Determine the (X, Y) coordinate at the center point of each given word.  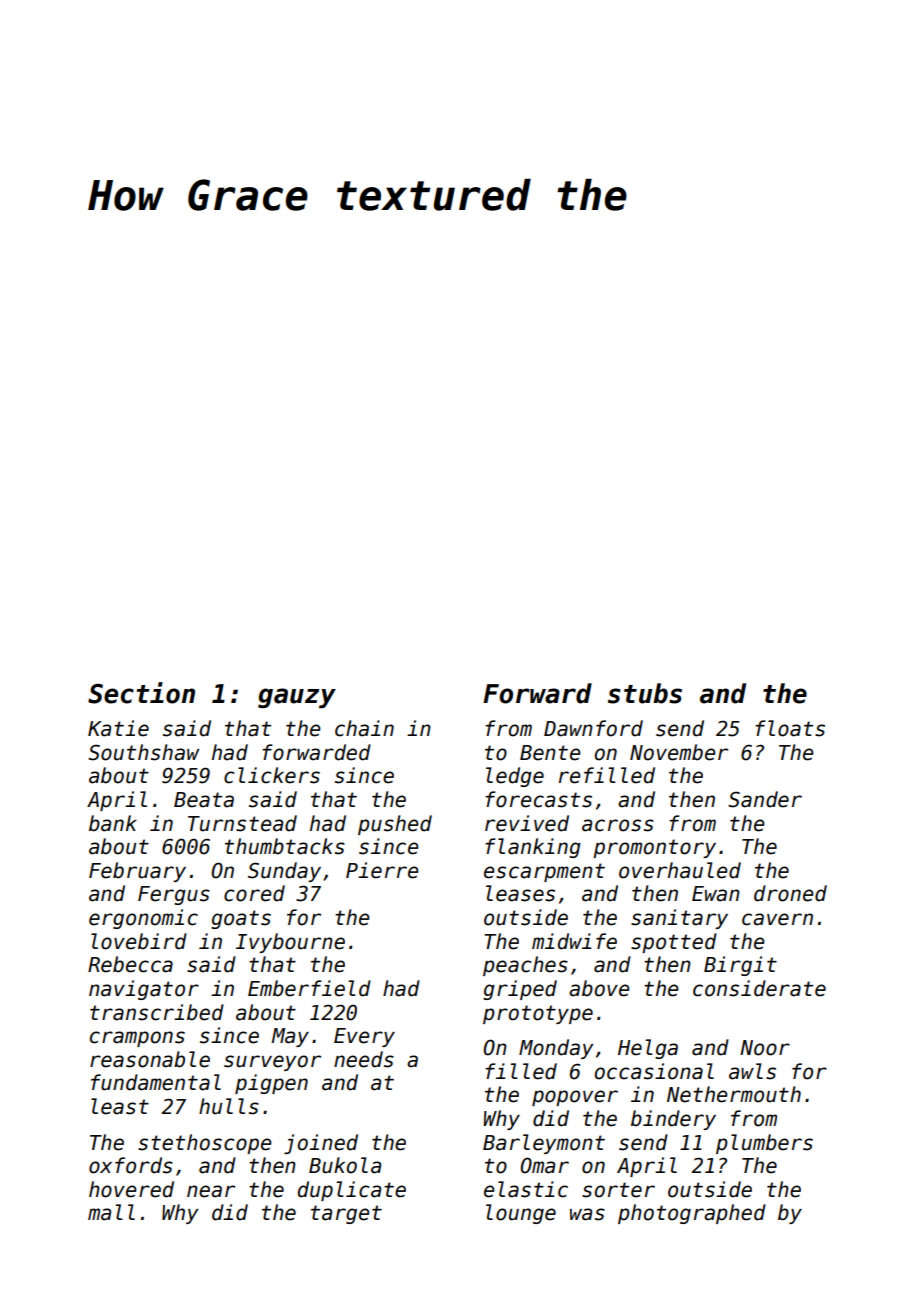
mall (111, 1212)
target (346, 1214)
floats (790, 728)
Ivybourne (290, 943)
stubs (645, 693)
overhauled (680, 870)
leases (520, 893)
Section (141, 693)
